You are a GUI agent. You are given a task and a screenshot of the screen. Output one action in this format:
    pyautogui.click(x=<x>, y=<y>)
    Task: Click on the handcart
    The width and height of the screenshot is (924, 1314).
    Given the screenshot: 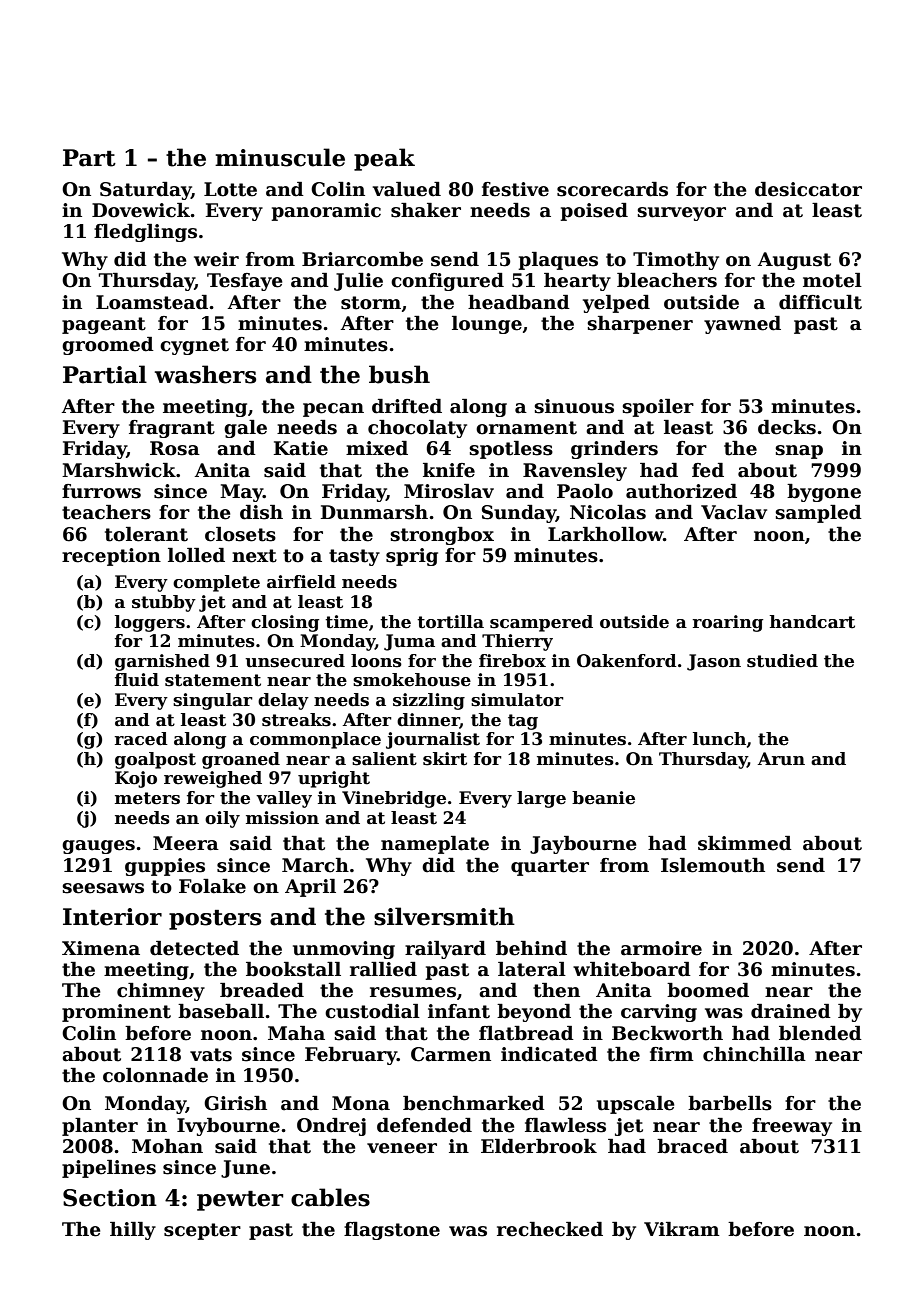 What is the action you would take?
    pyautogui.click(x=812, y=622)
